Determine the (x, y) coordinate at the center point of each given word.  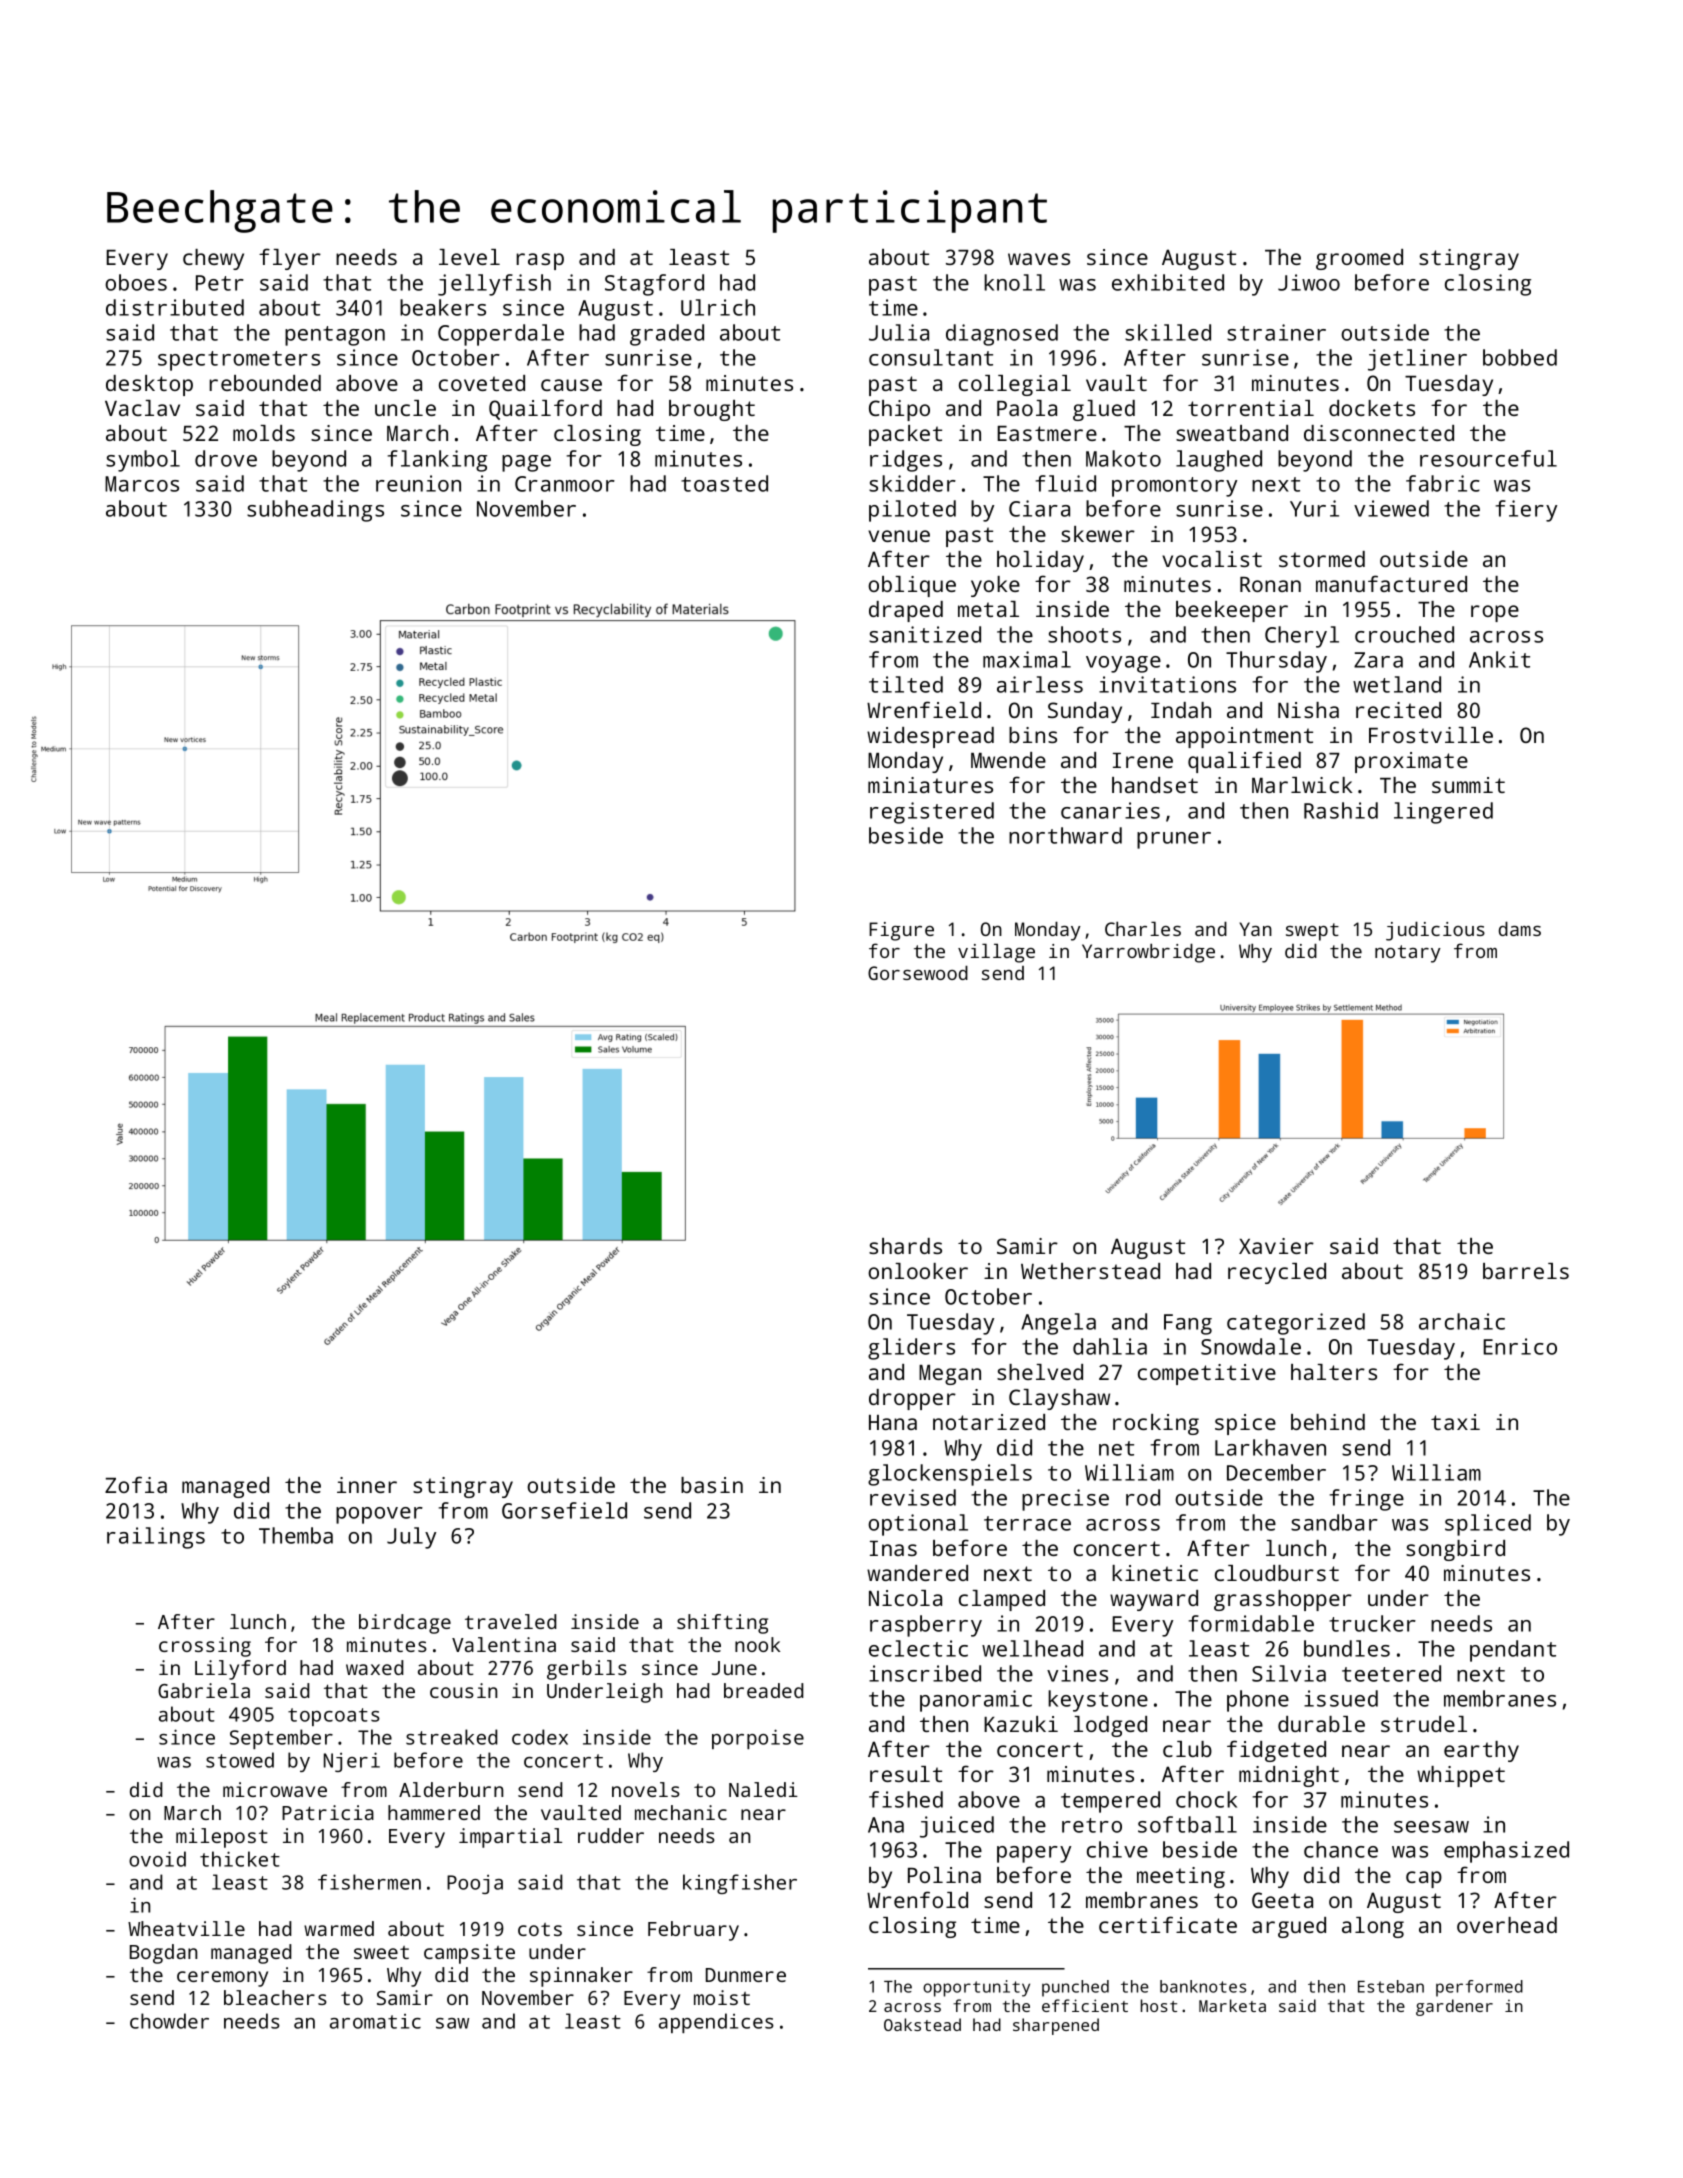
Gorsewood (918, 972)
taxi (1455, 1422)
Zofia (136, 1484)
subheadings (315, 511)
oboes (136, 282)
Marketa (1232, 2005)
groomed (1359, 259)
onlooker (918, 1271)
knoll (1014, 282)
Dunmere (746, 1975)
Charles (1143, 928)
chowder (169, 2021)
